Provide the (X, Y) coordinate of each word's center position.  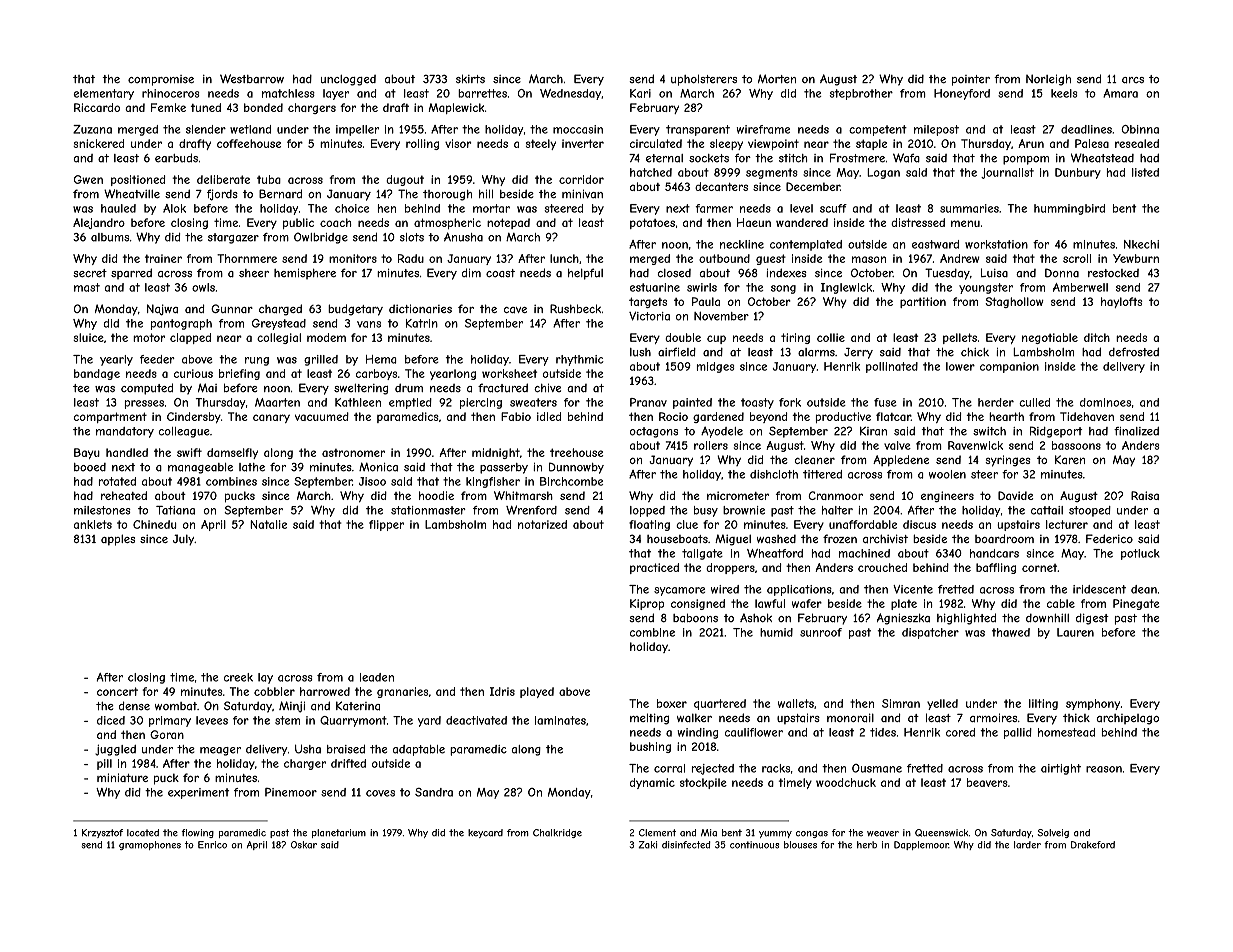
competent (878, 130)
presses (144, 404)
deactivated (476, 720)
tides (883, 732)
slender (206, 129)
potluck (1140, 554)
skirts (470, 78)
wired (725, 589)
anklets (93, 524)
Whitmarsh (523, 495)
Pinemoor (291, 792)
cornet (1039, 568)
